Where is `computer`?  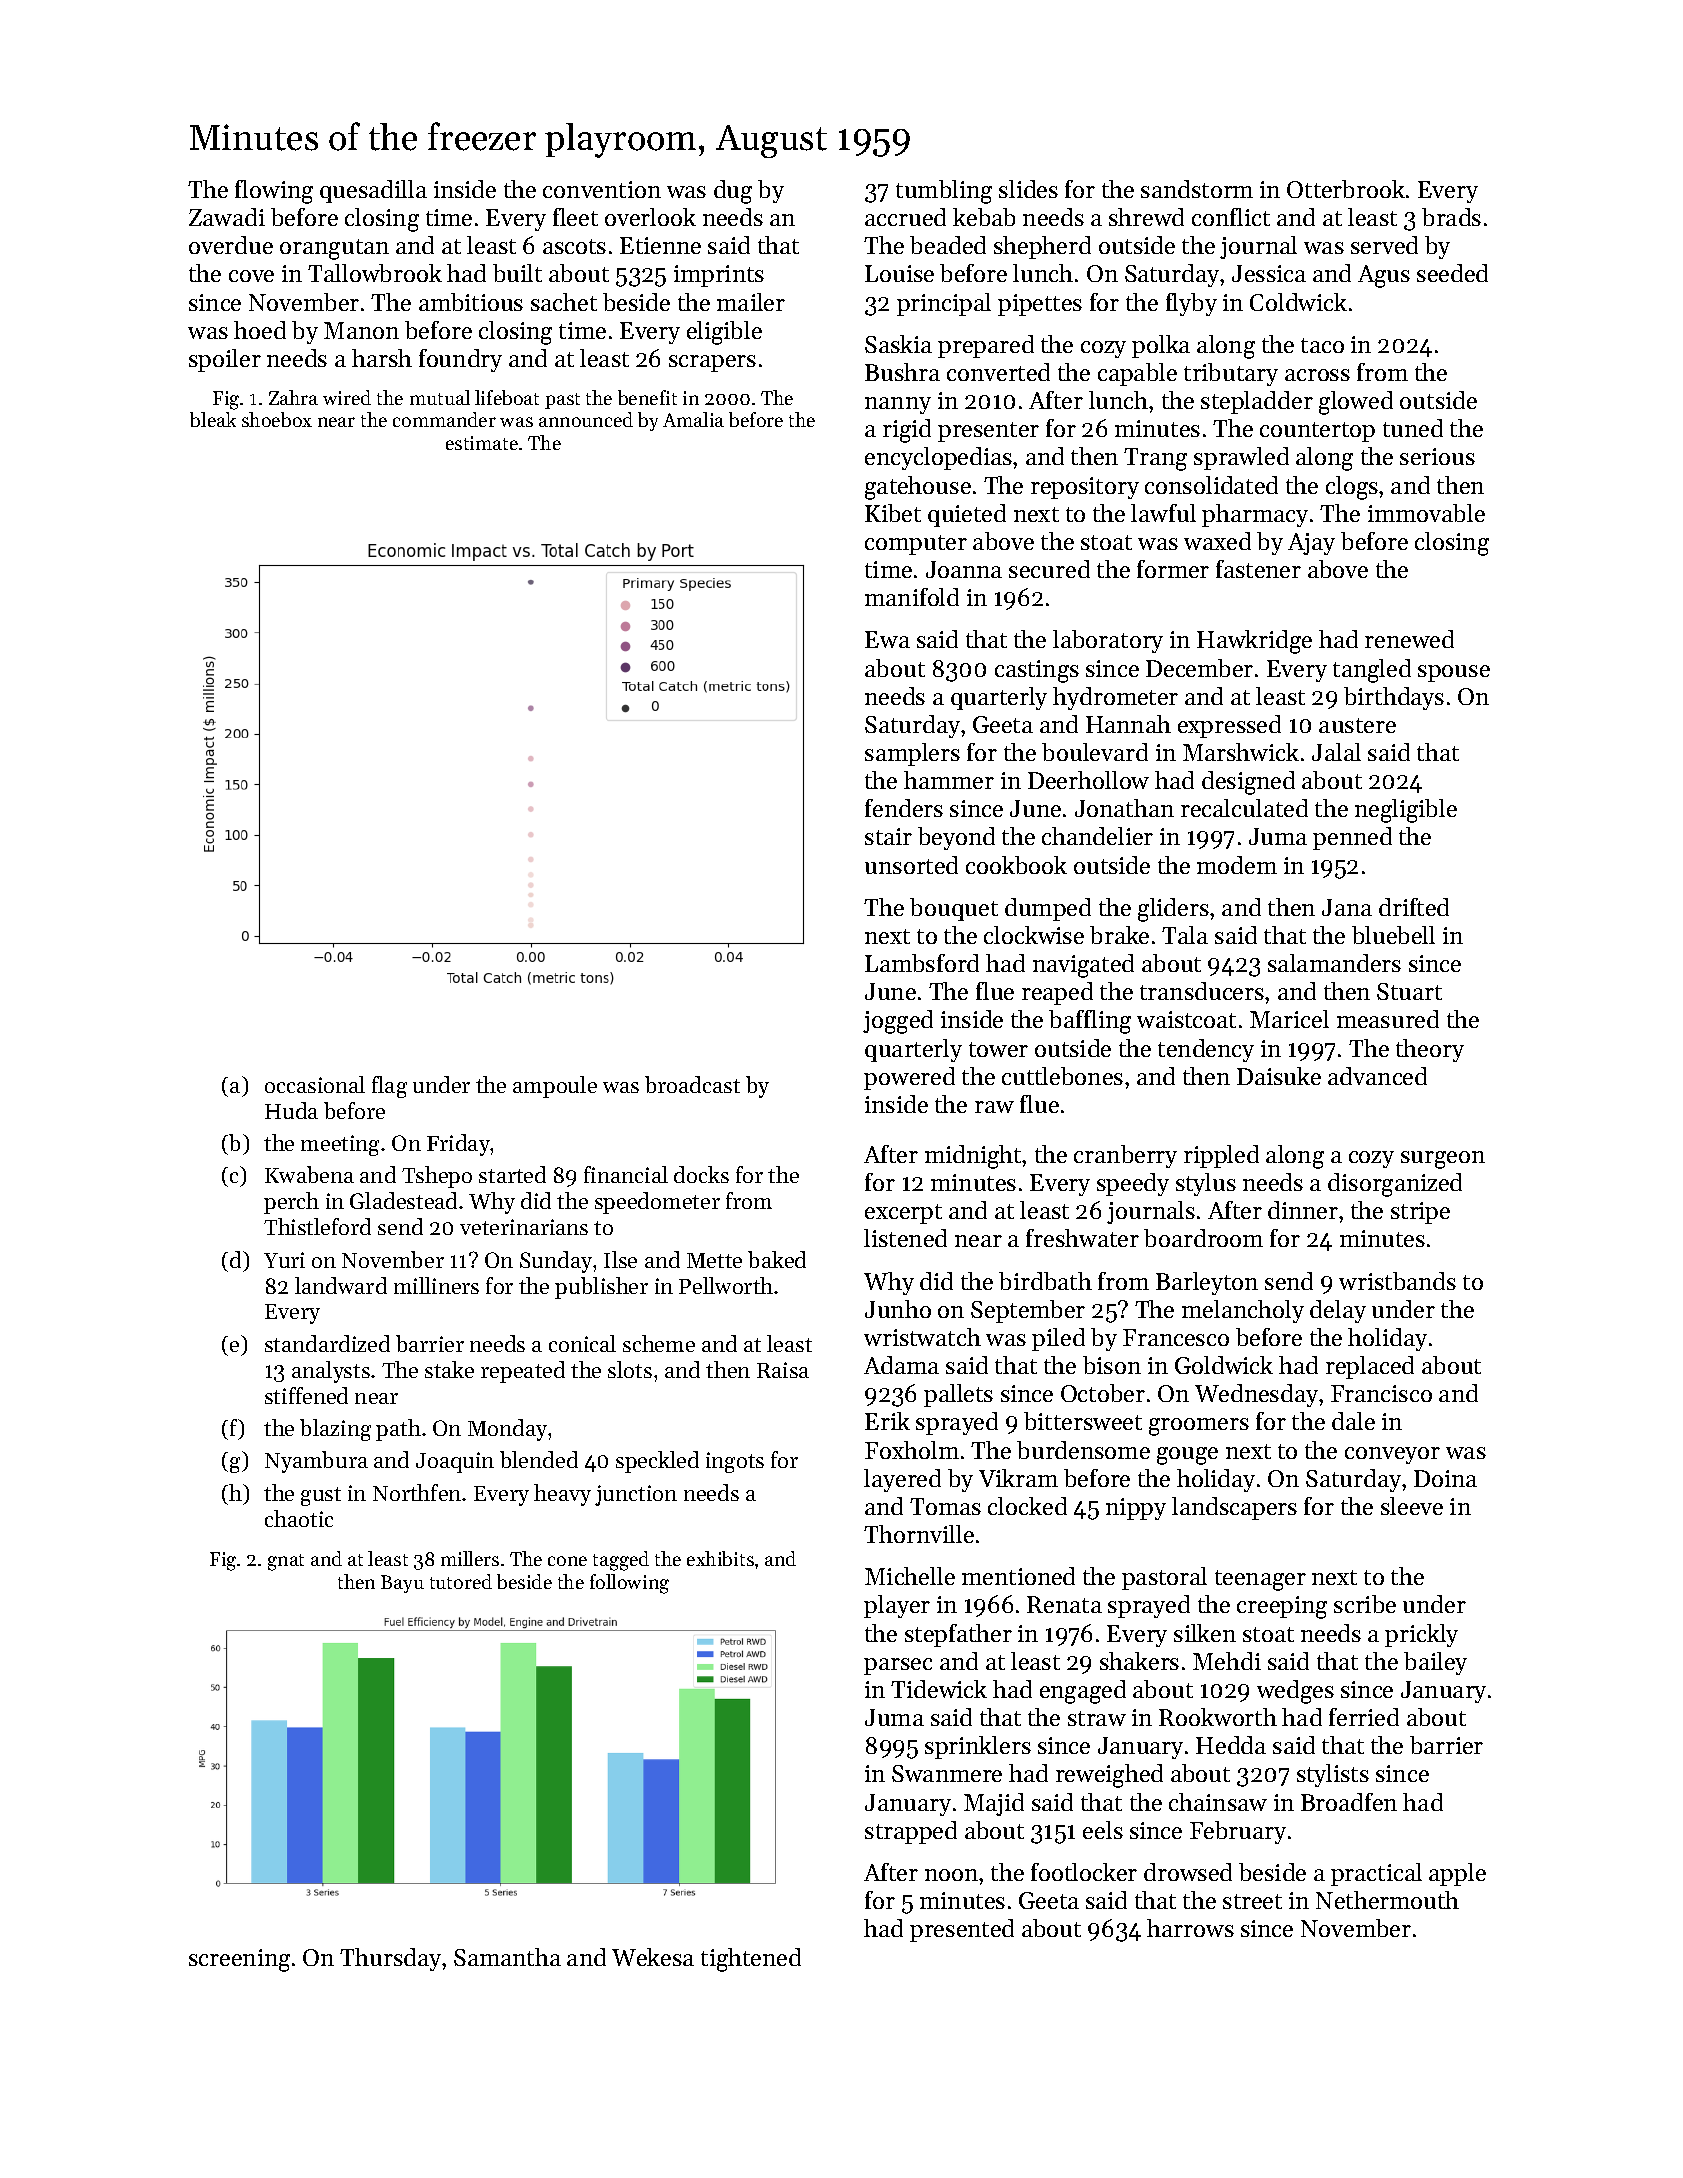 computer is located at coordinates (916, 545).
